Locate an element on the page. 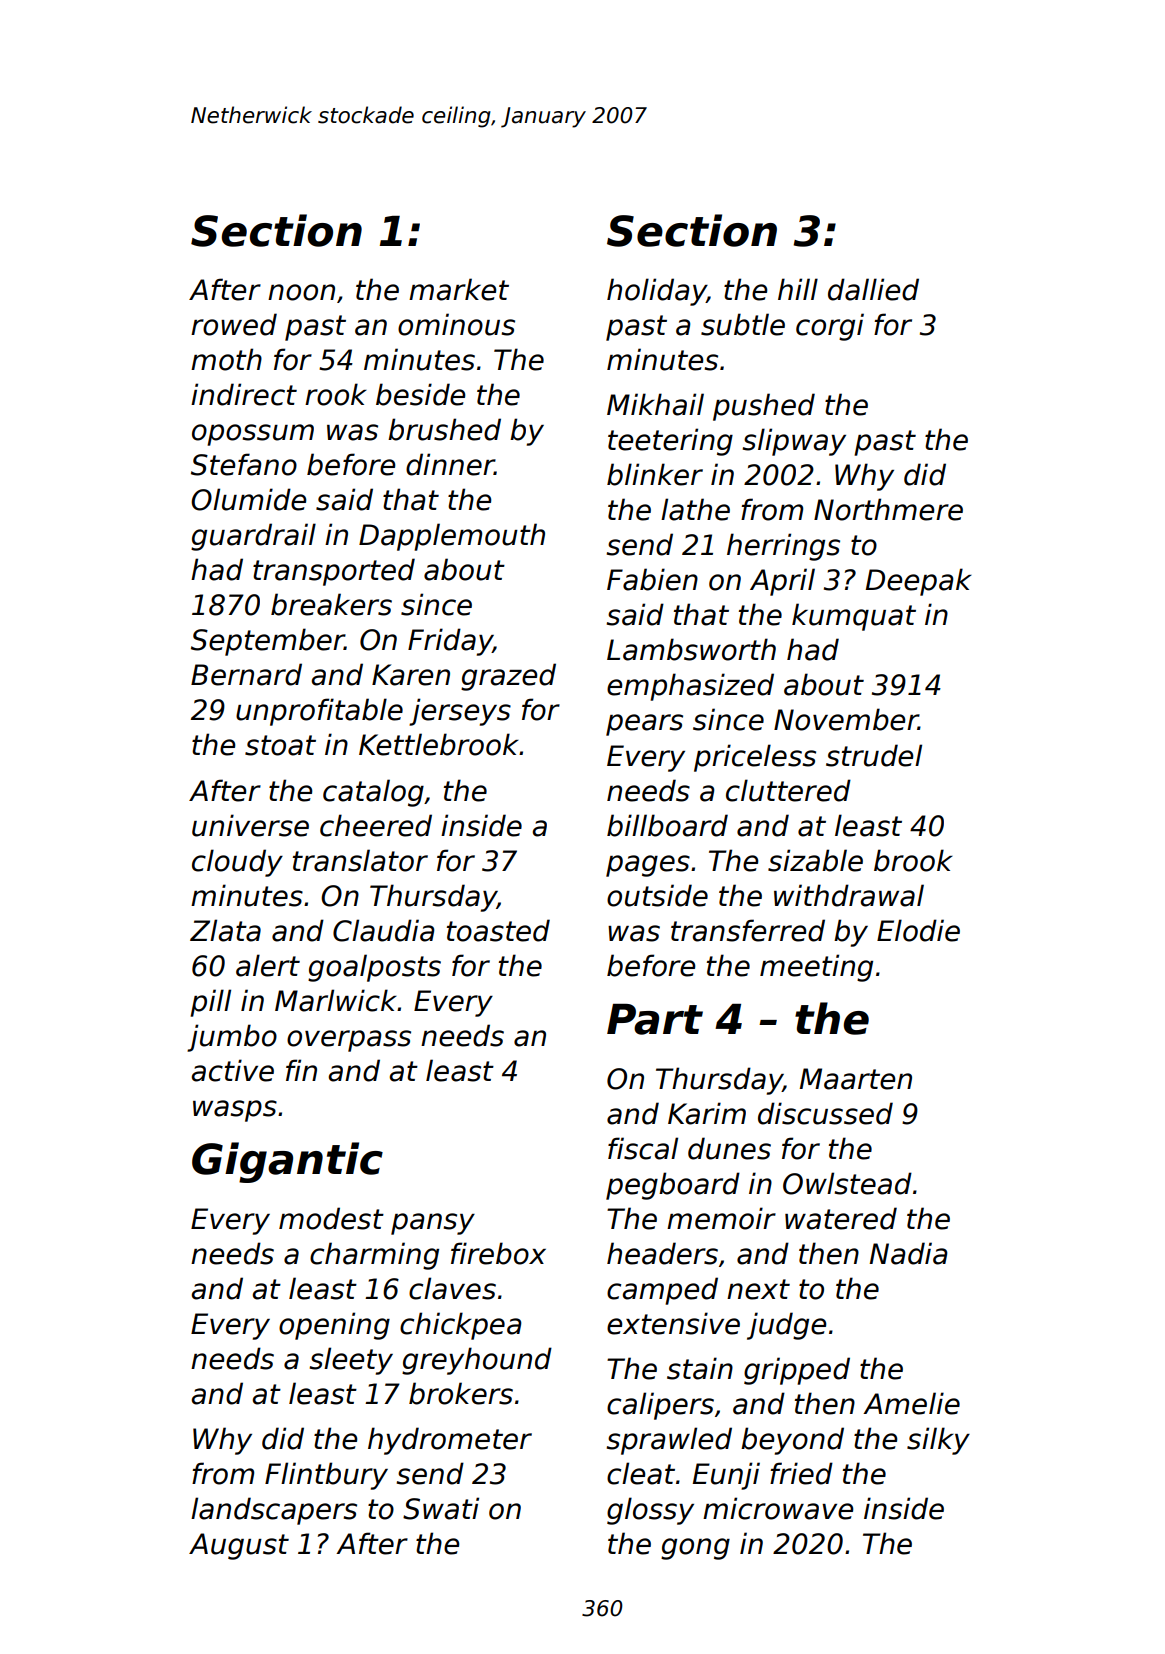 The image size is (1165, 1654). Northmere is located at coordinates (888, 509).
